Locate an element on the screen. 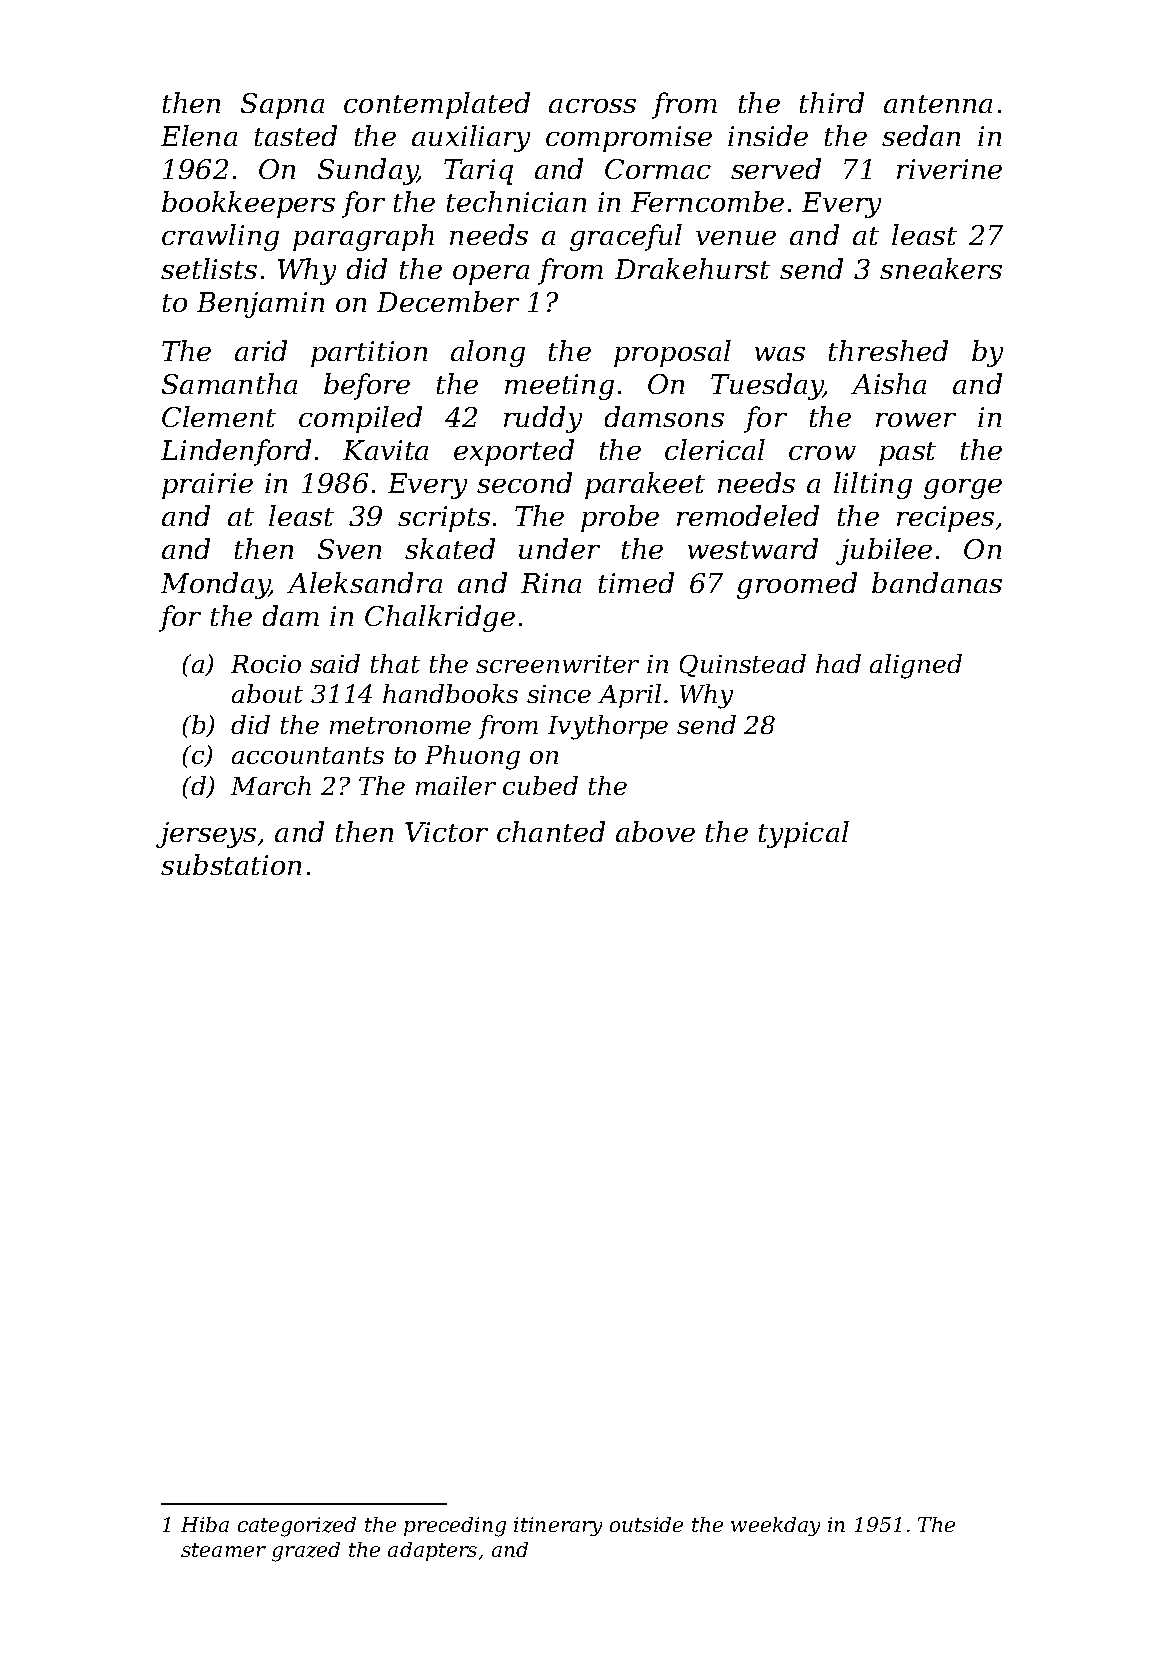  typical is located at coordinates (804, 834).
